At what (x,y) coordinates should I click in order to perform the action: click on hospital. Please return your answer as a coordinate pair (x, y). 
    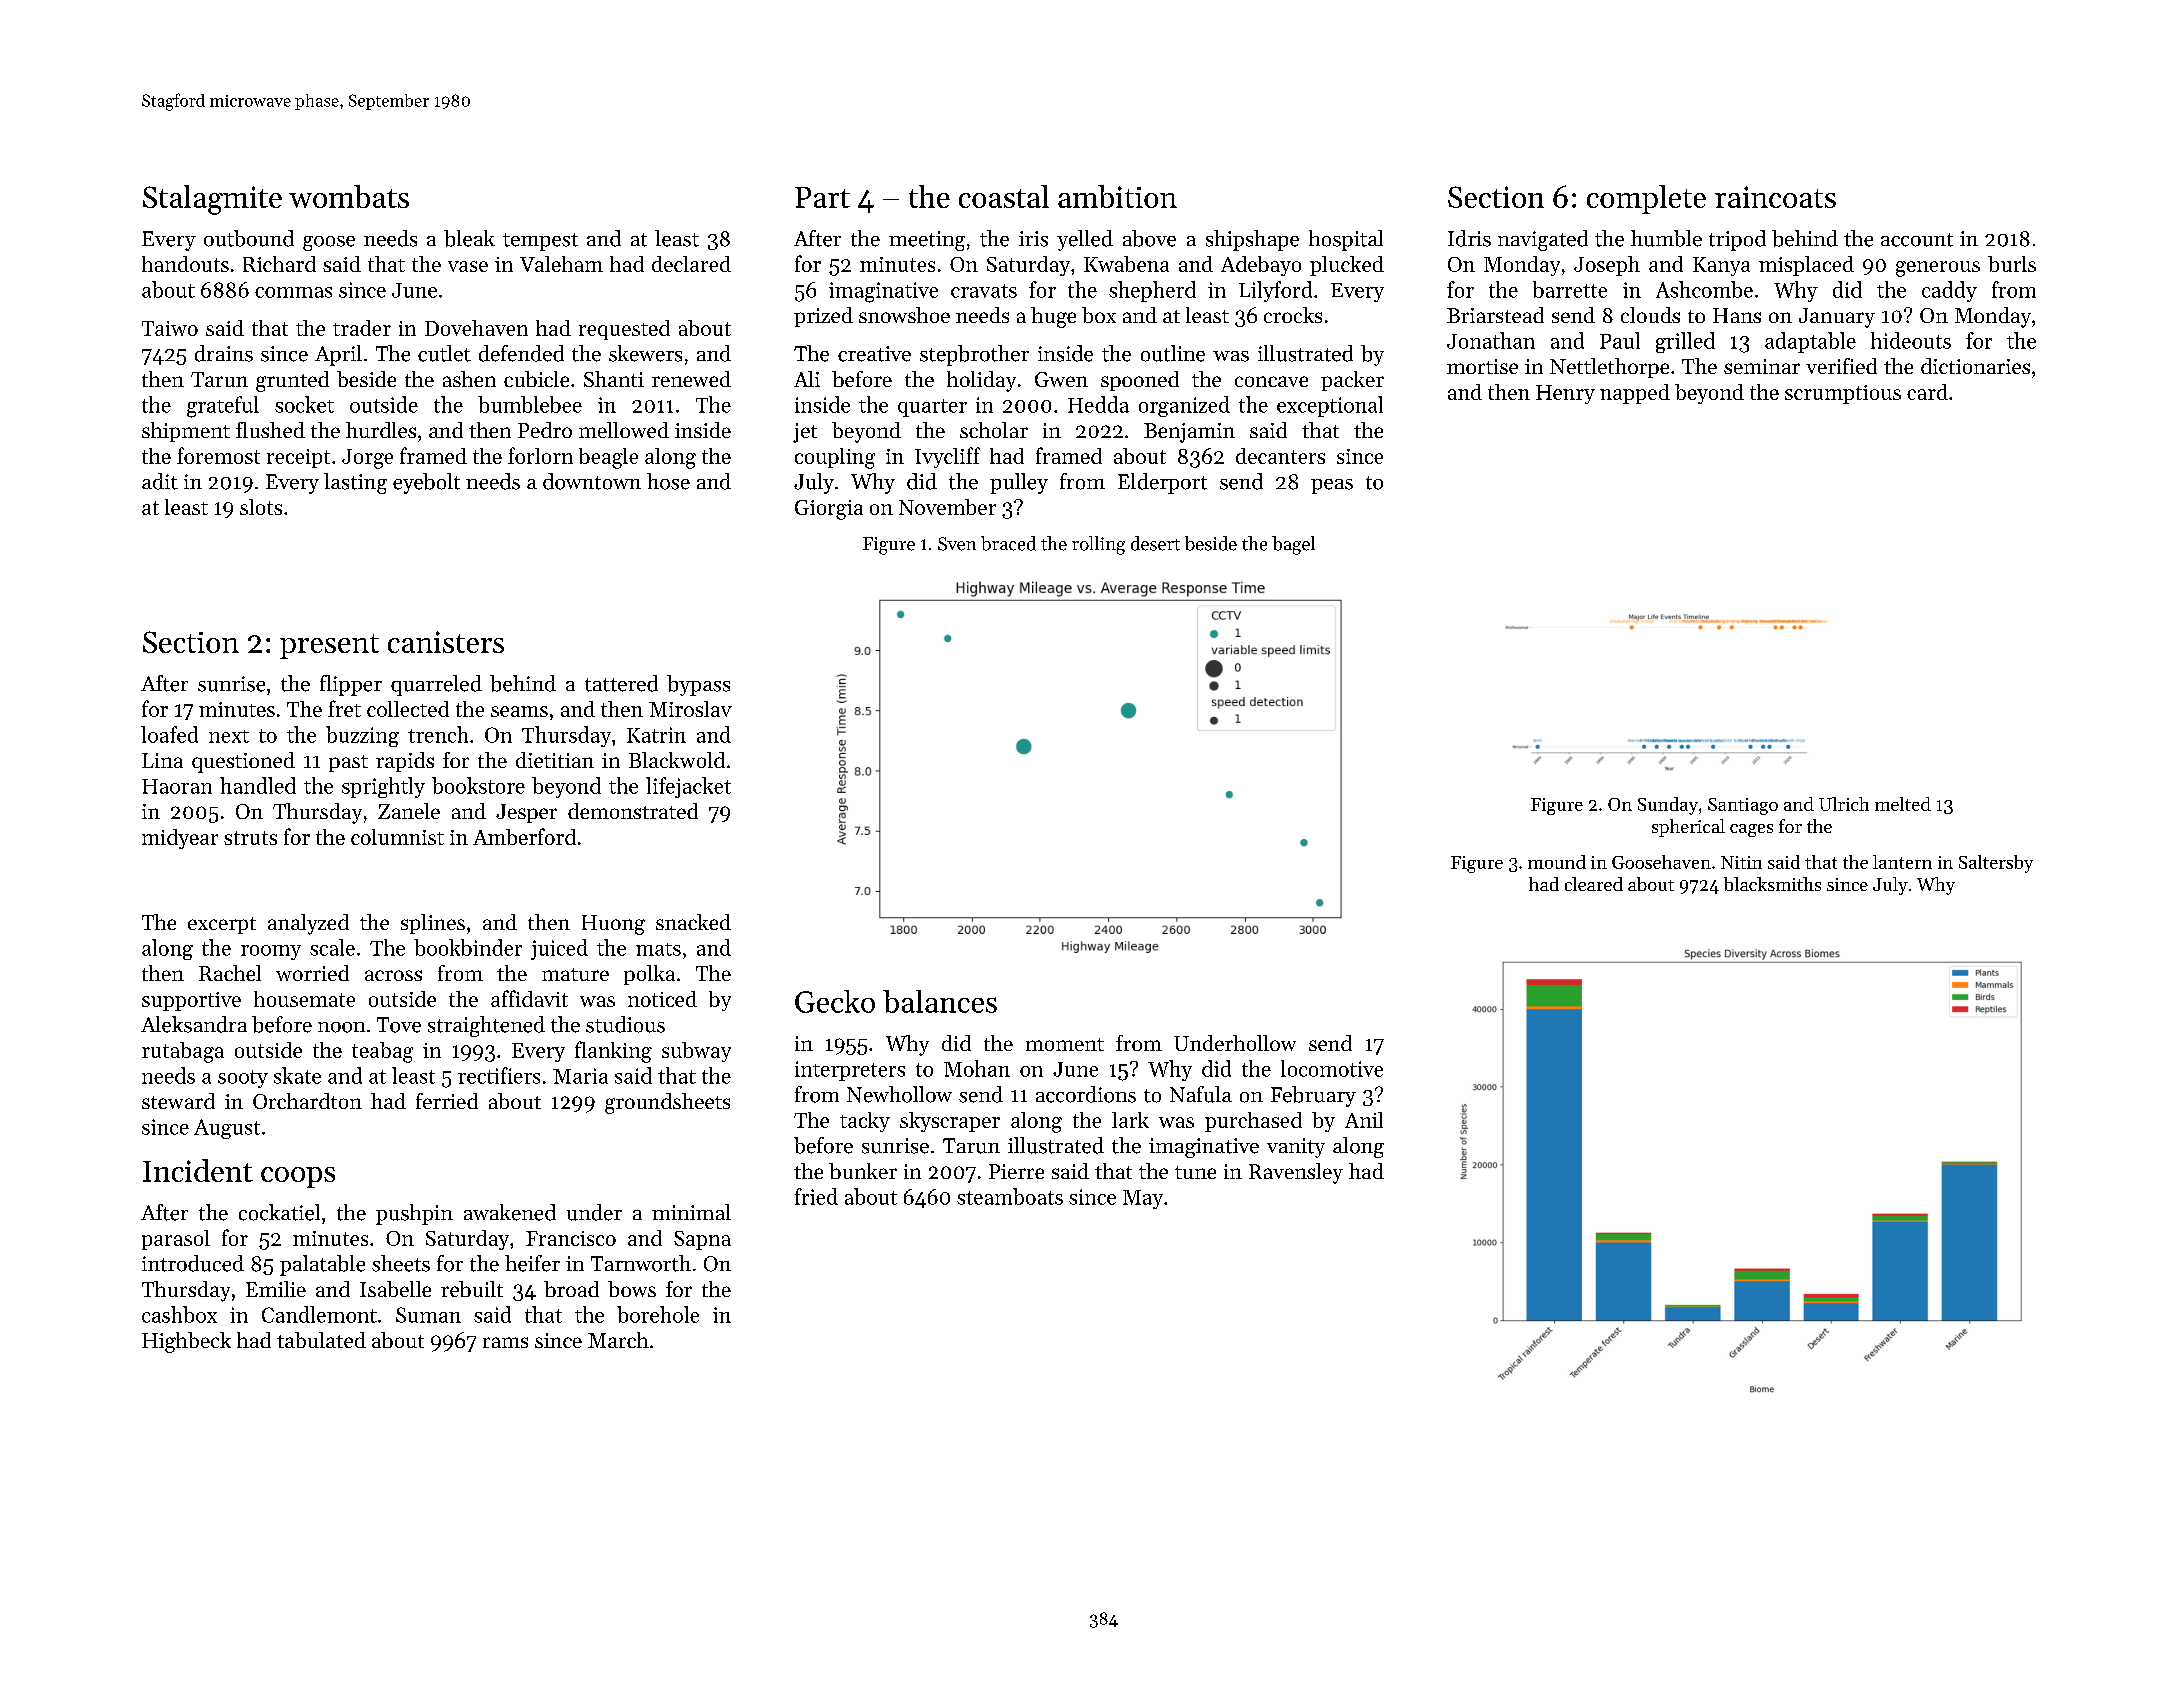
    Looking at the image, I should click on (1346, 240).
